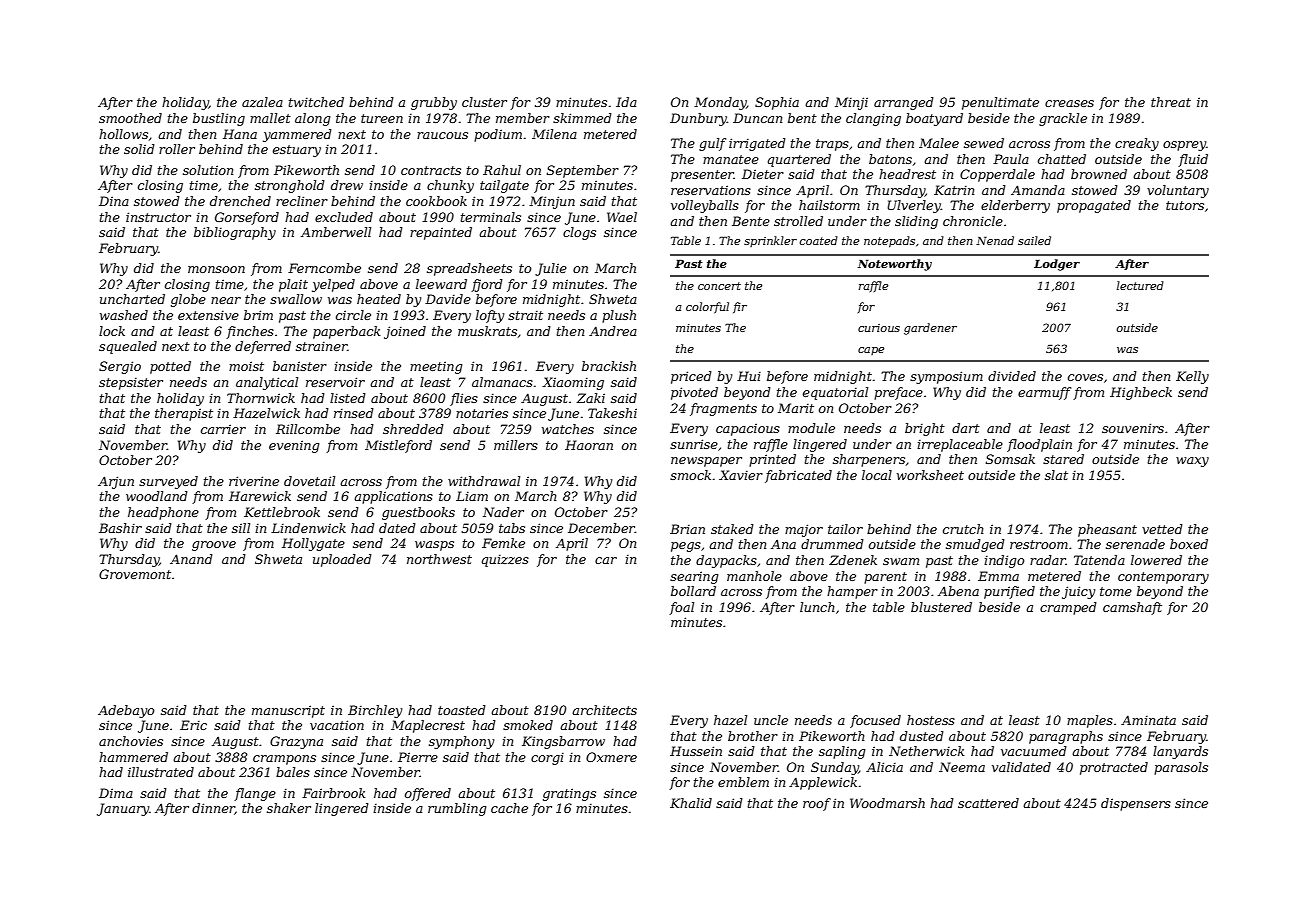 The width and height of the screenshot is (1308, 924). What do you see at coordinates (904, 103) in the screenshot?
I see `arranged` at bounding box center [904, 103].
